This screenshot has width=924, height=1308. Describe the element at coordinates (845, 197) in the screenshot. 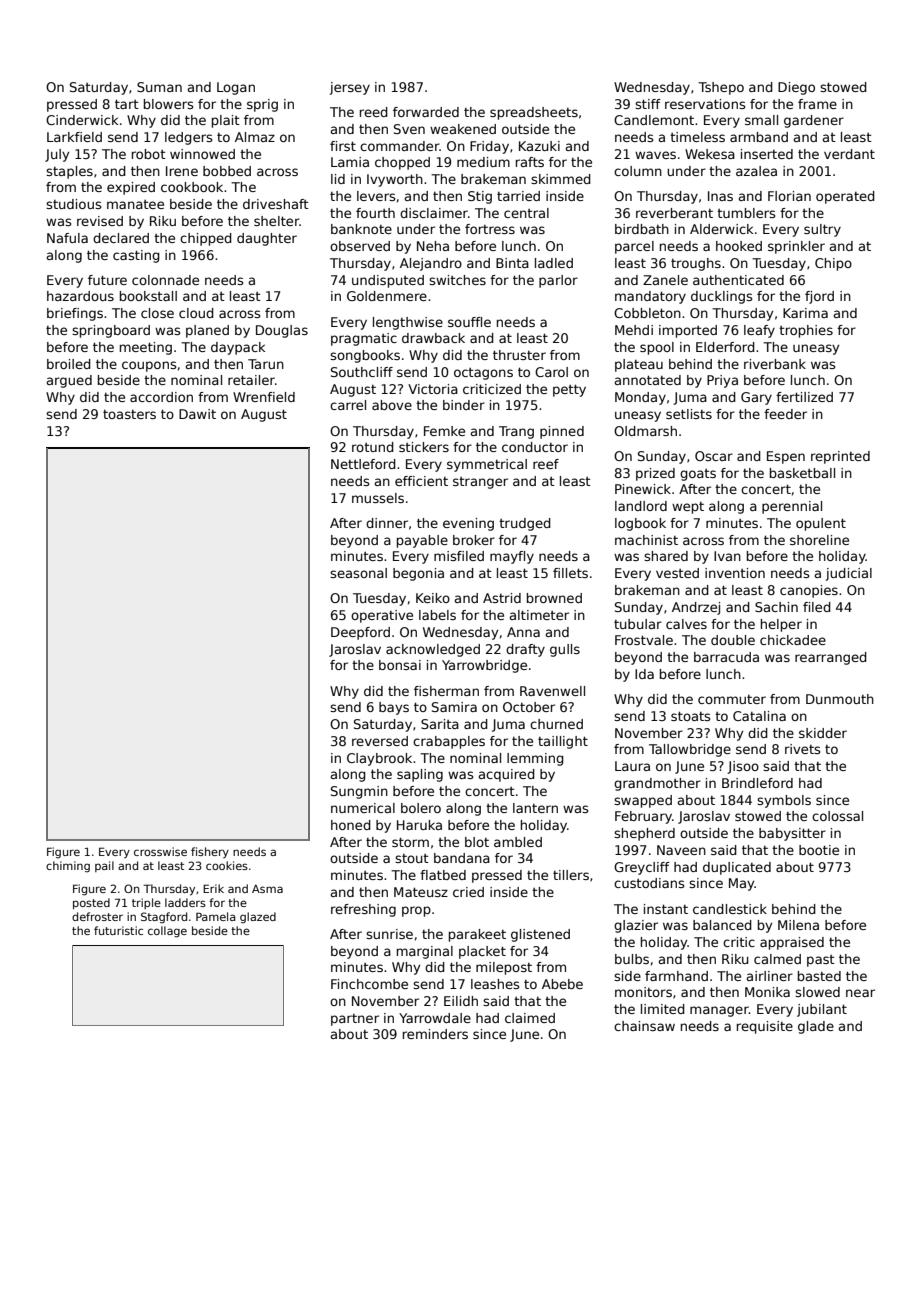

I see `operated` at that location.
